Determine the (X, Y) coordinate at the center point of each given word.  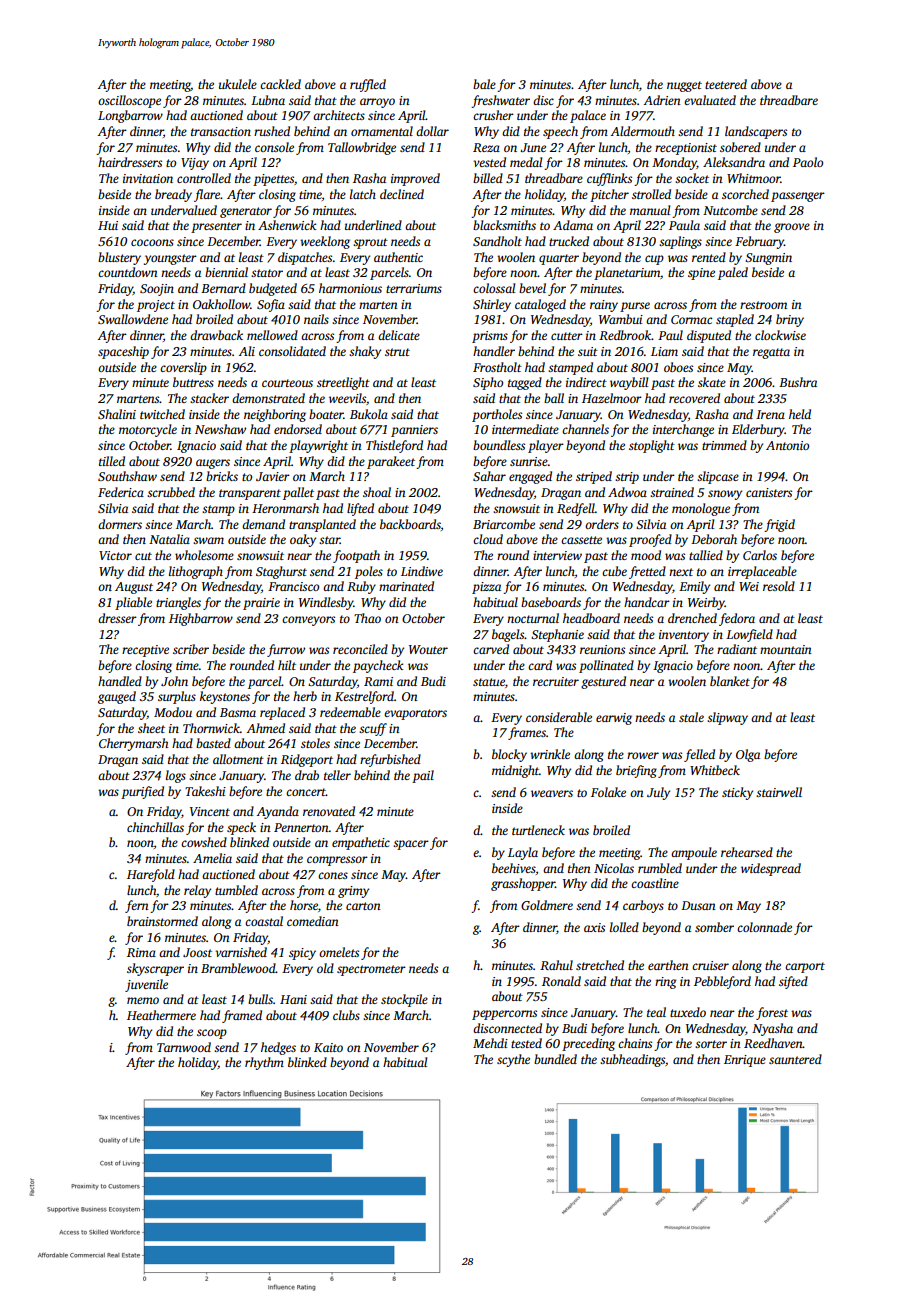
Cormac (691, 319)
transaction (221, 131)
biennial (226, 272)
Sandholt (497, 241)
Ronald (561, 981)
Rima (141, 952)
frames (527, 733)
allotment (238, 759)
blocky (509, 755)
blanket (730, 681)
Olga (748, 755)
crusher (493, 115)
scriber (191, 649)
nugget (684, 86)
